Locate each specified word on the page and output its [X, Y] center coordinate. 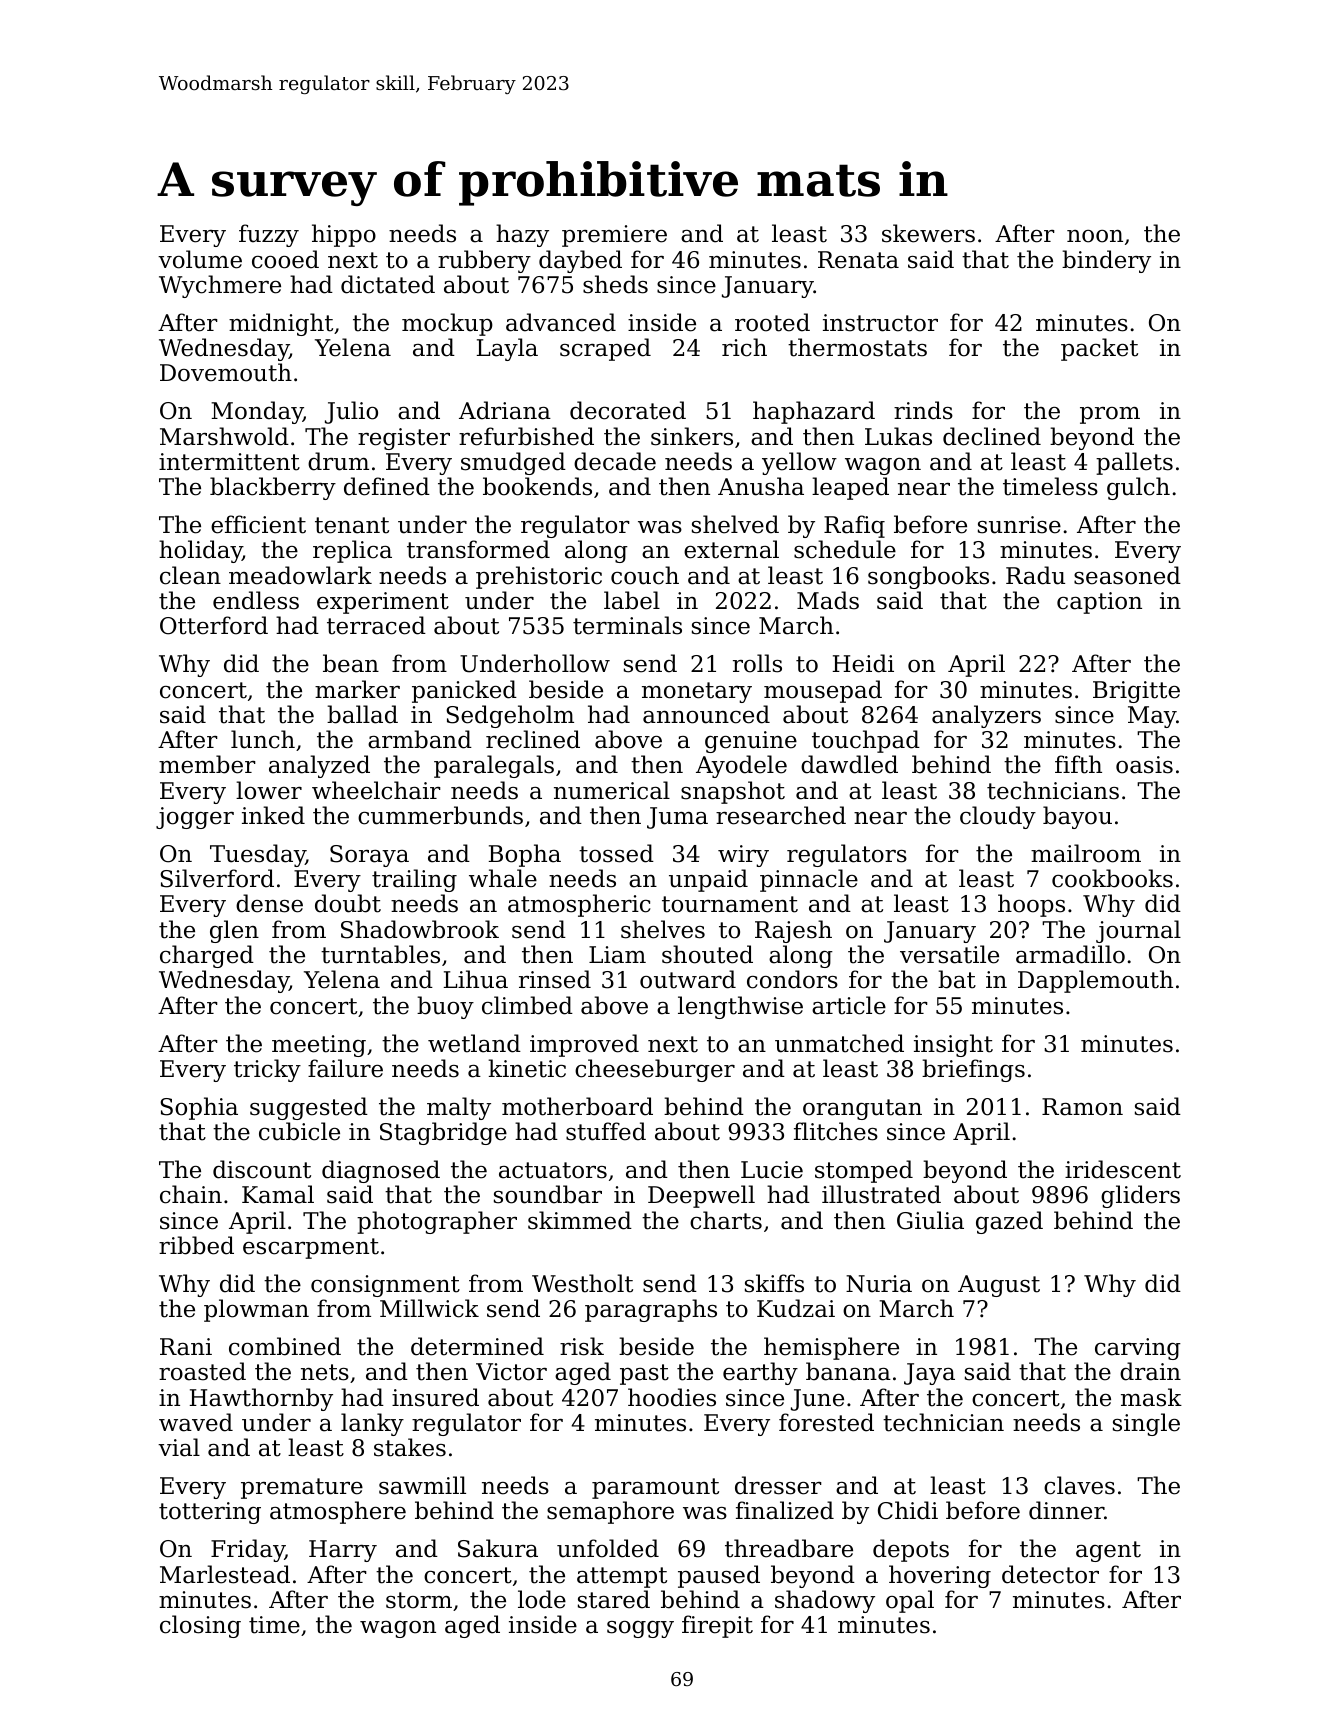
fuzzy [269, 235]
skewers [928, 233]
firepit [717, 1626]
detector [1050, 1574]
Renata [858, 260]
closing [200, 1626]
